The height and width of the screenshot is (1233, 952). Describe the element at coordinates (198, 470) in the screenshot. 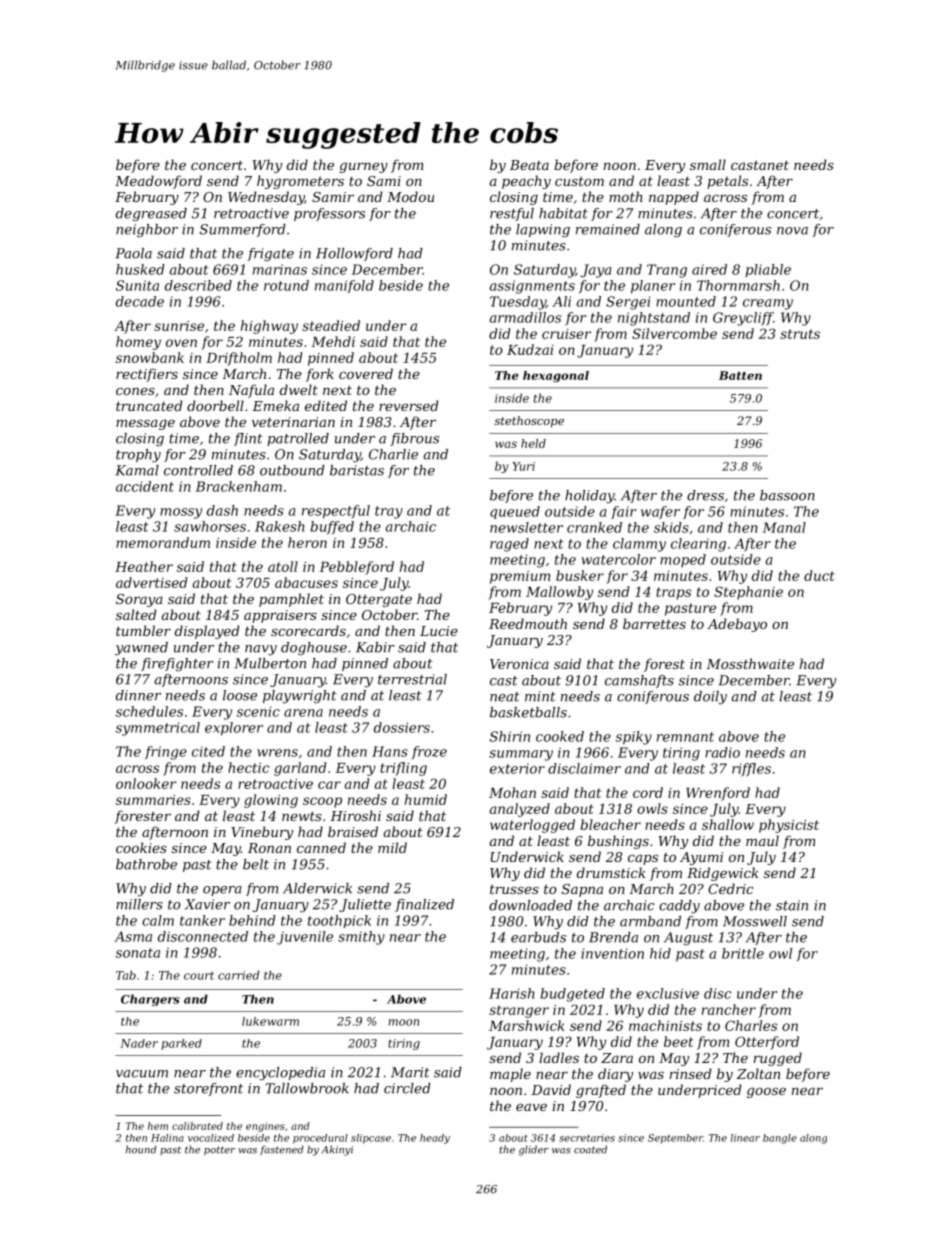

I see `controlled` at that location.
